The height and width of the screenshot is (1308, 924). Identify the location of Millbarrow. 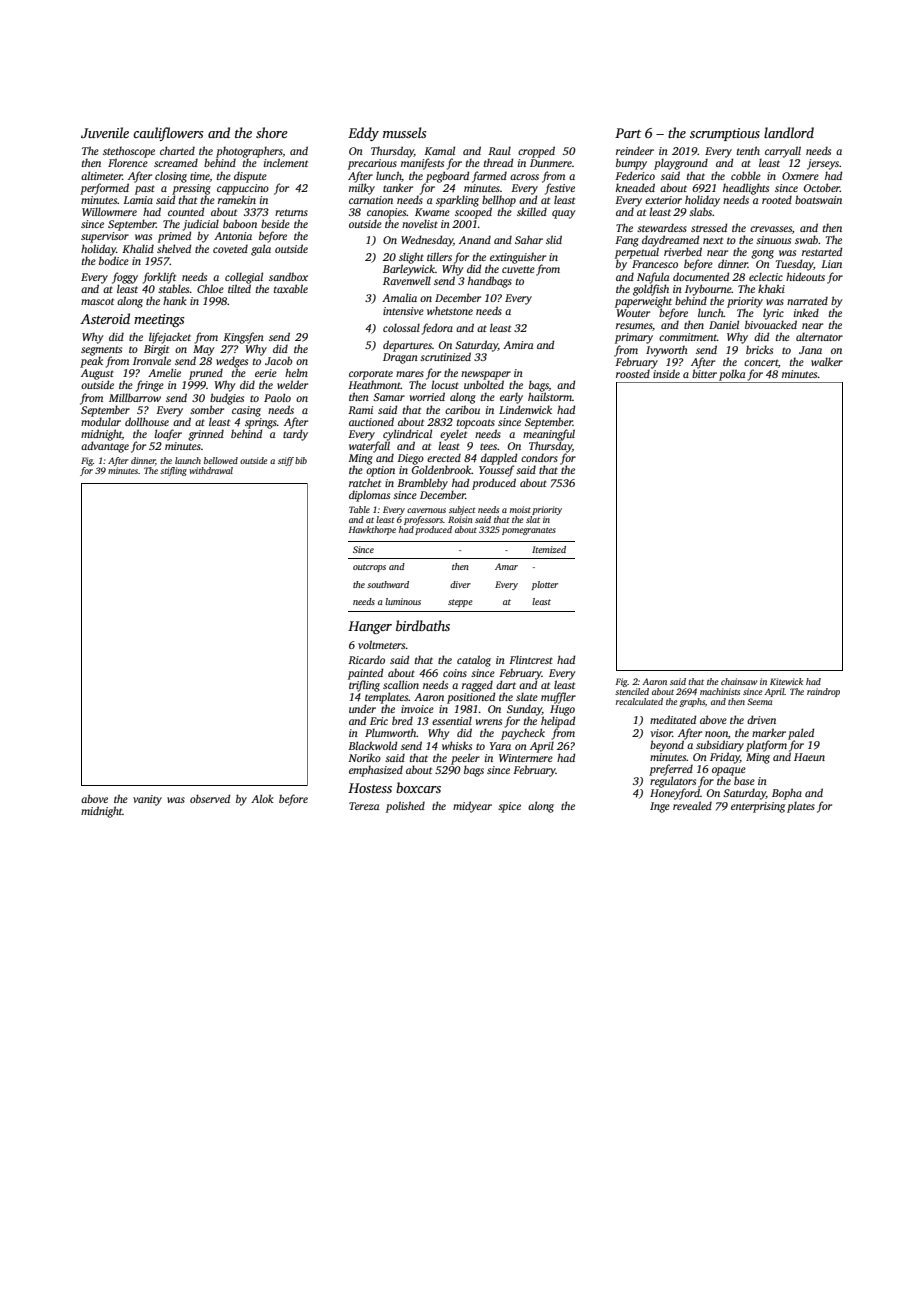
(135, 397).
